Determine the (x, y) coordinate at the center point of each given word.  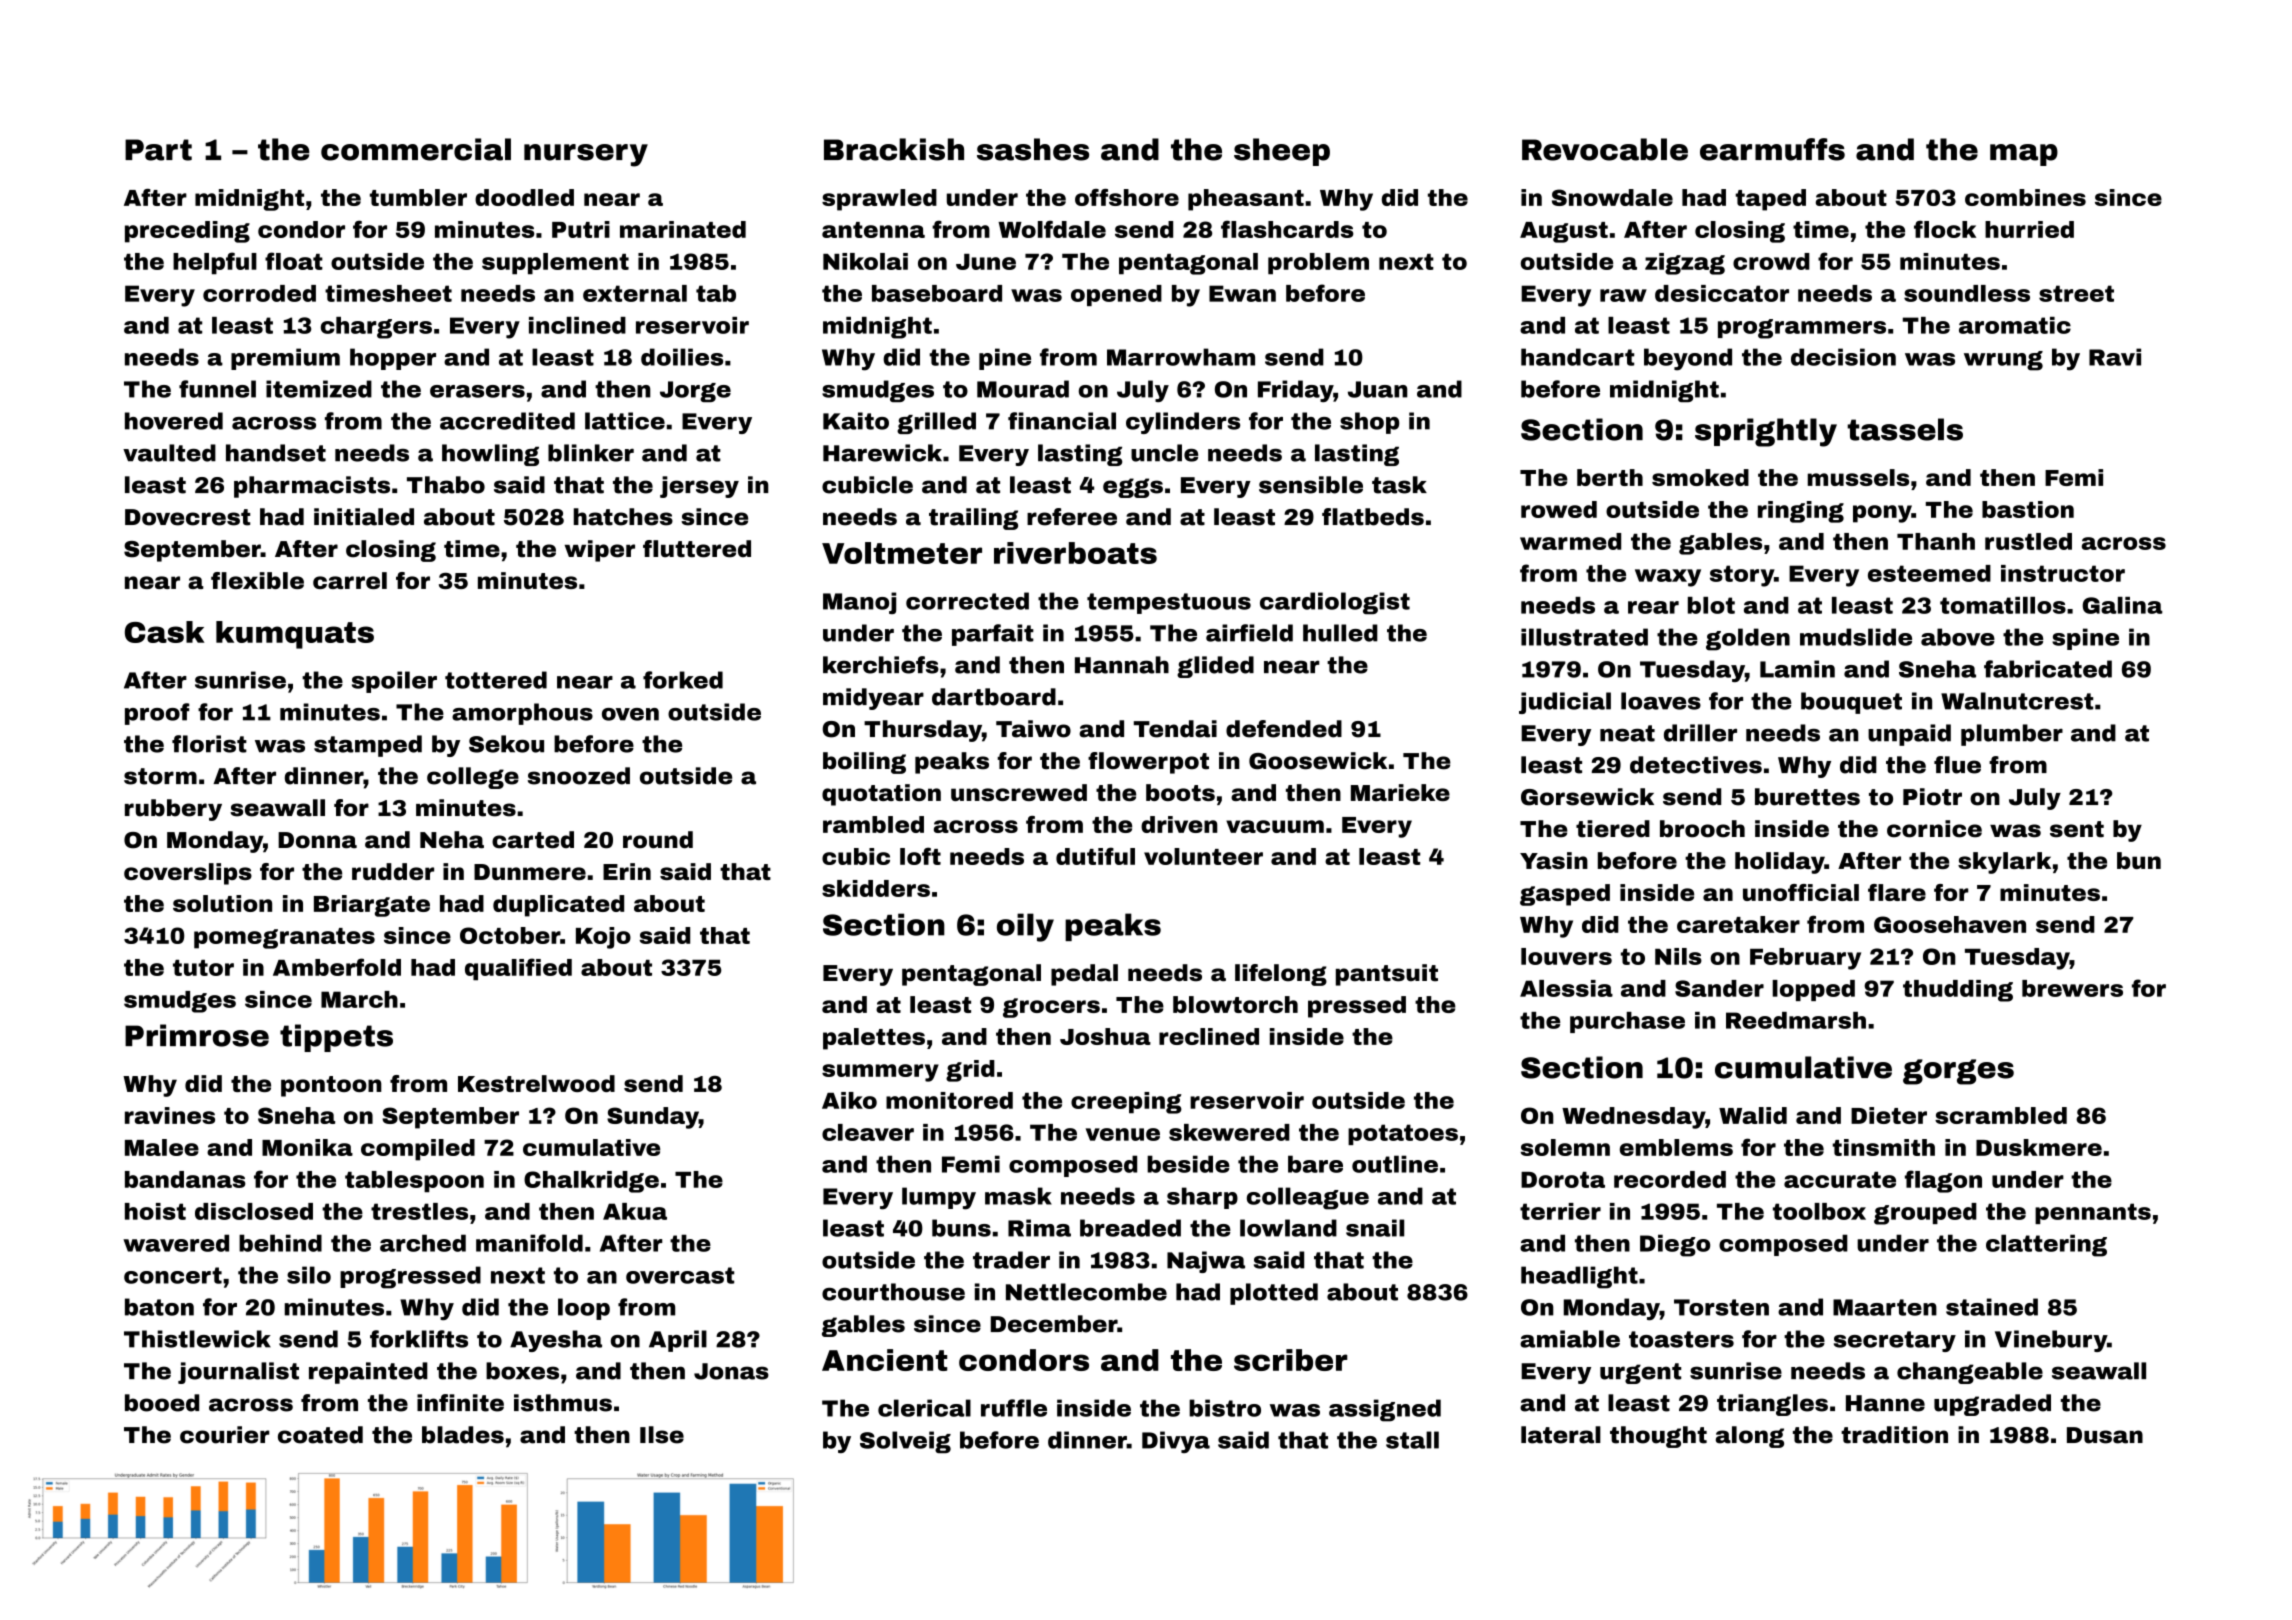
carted (533, 840)
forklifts (419, 1339)
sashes (1033, 149)
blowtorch (1235, 1004)
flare (1897, 892)
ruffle (1014, 1408)
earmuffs (1772, 149)
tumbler (418, 197)
